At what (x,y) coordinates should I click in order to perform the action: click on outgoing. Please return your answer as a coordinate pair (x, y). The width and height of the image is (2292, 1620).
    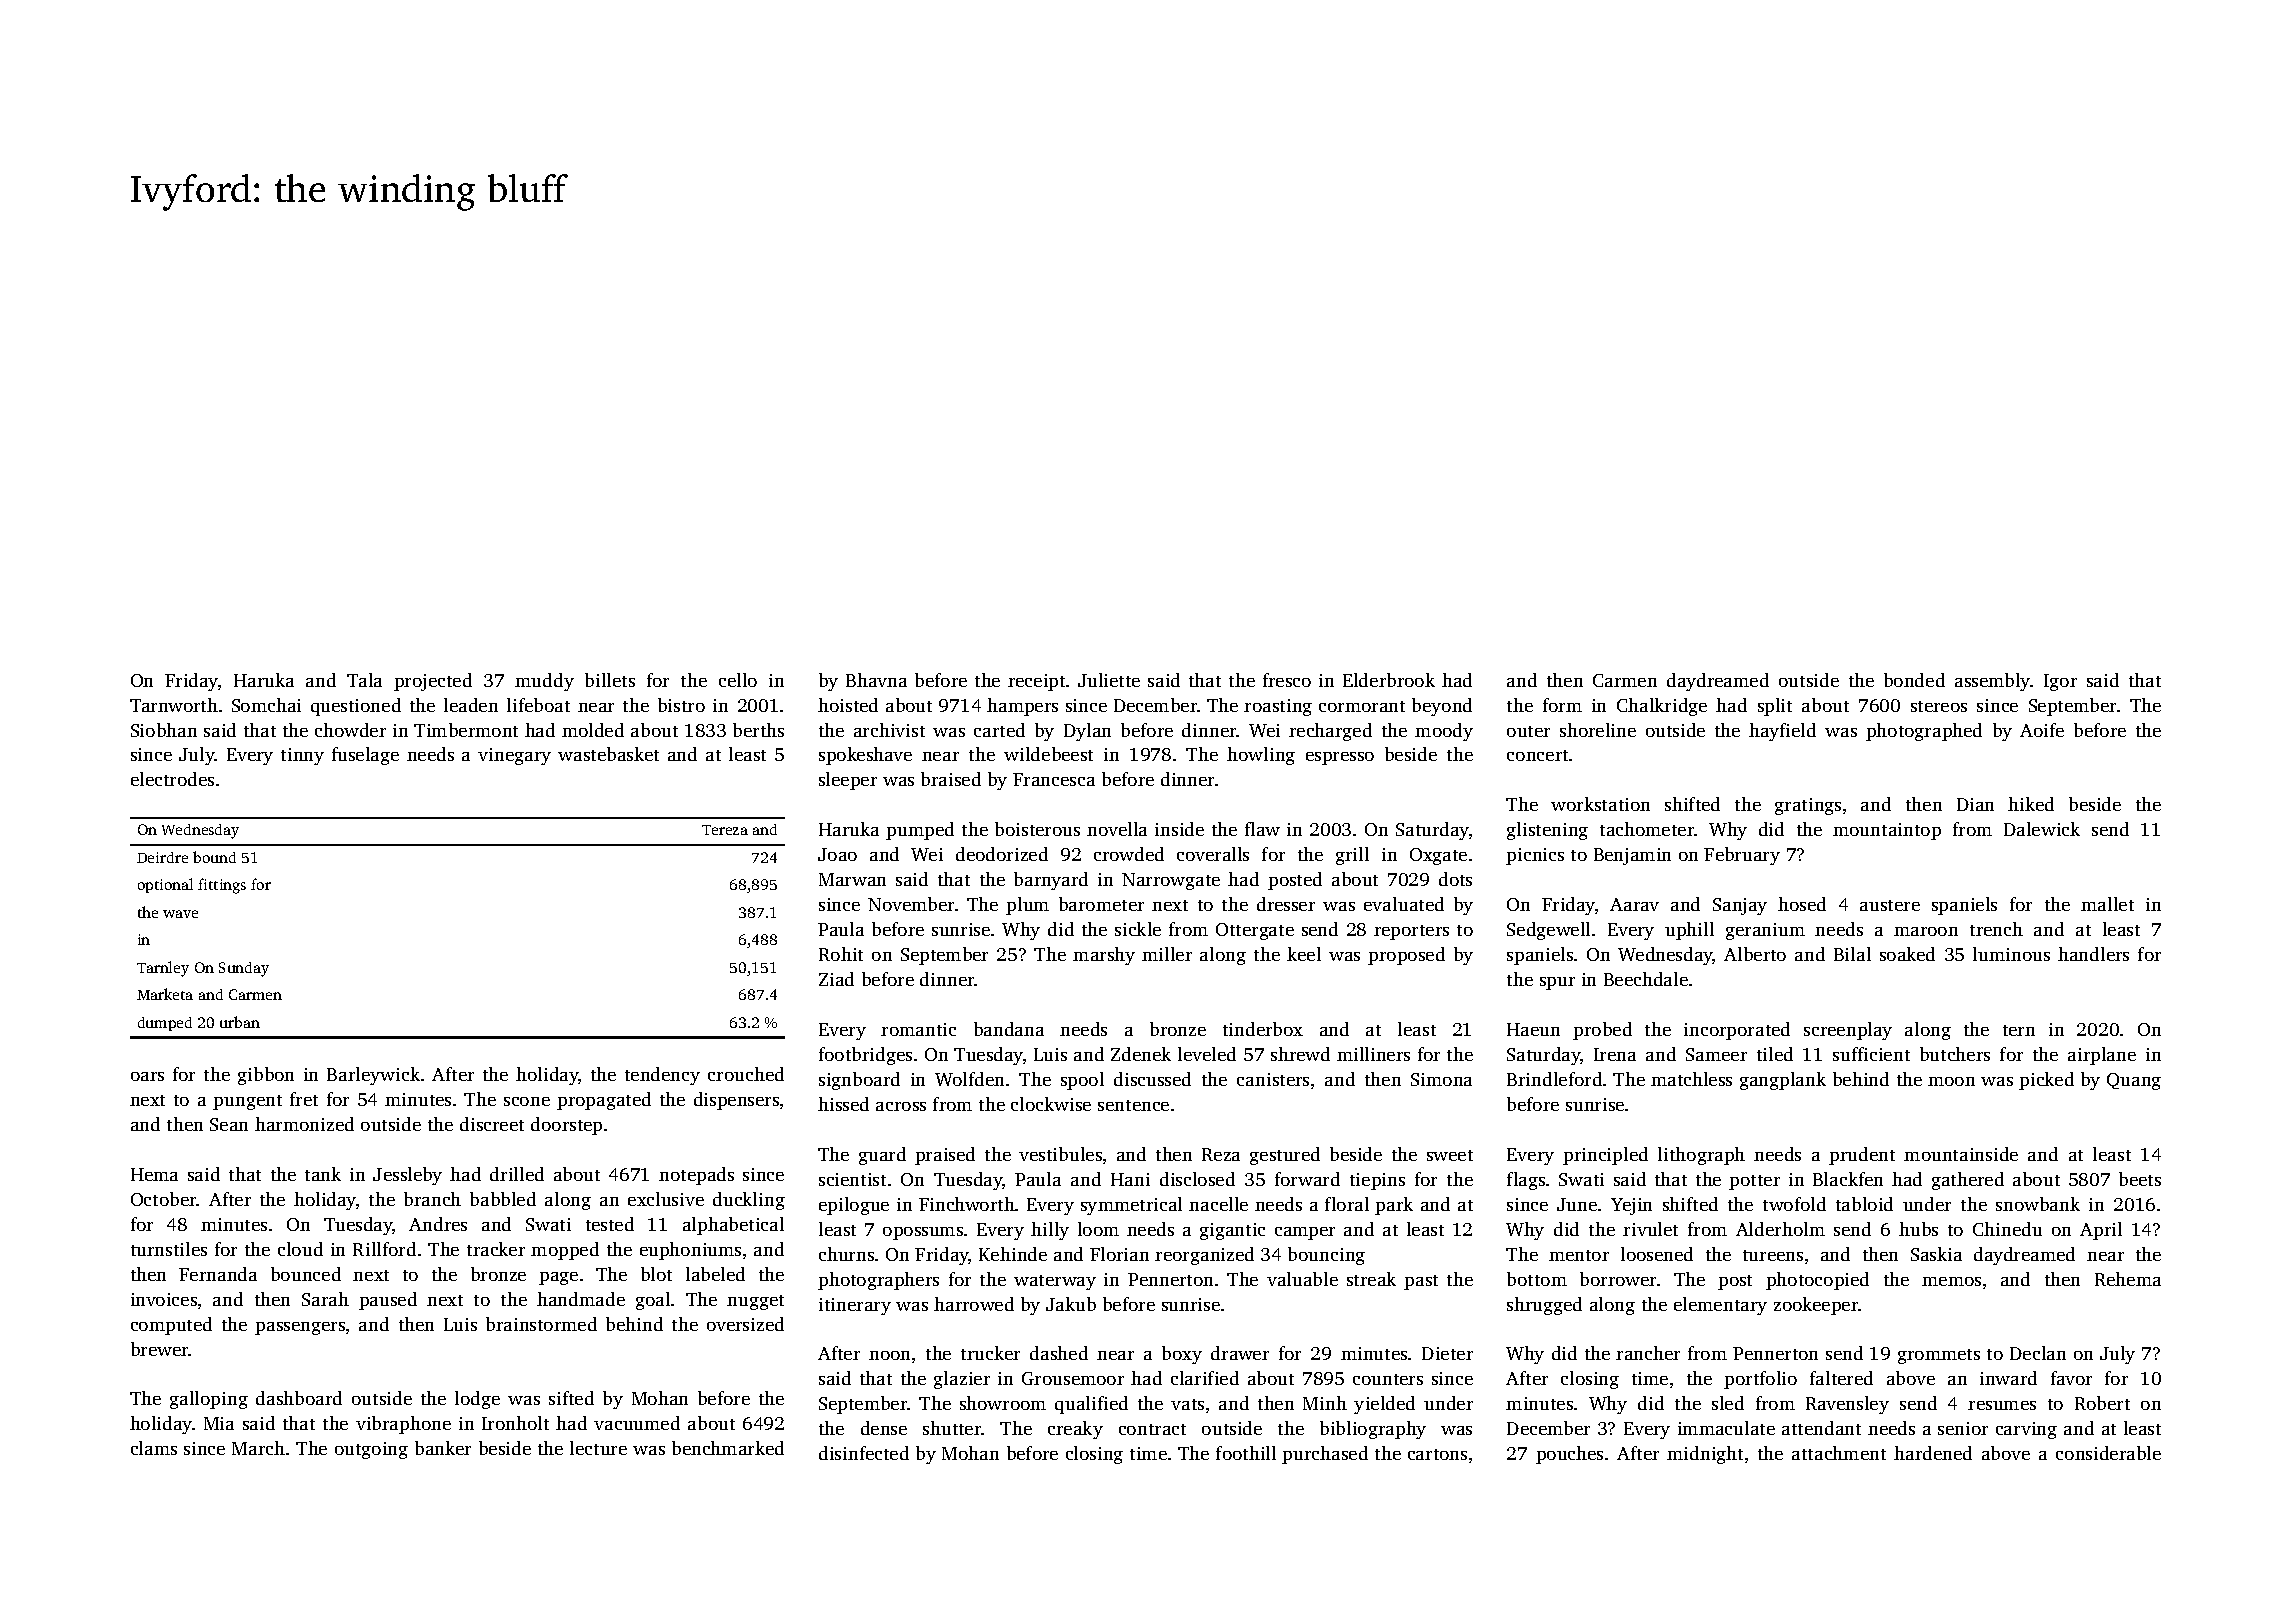
    Looking at the image, I should click on (371, 1450).
